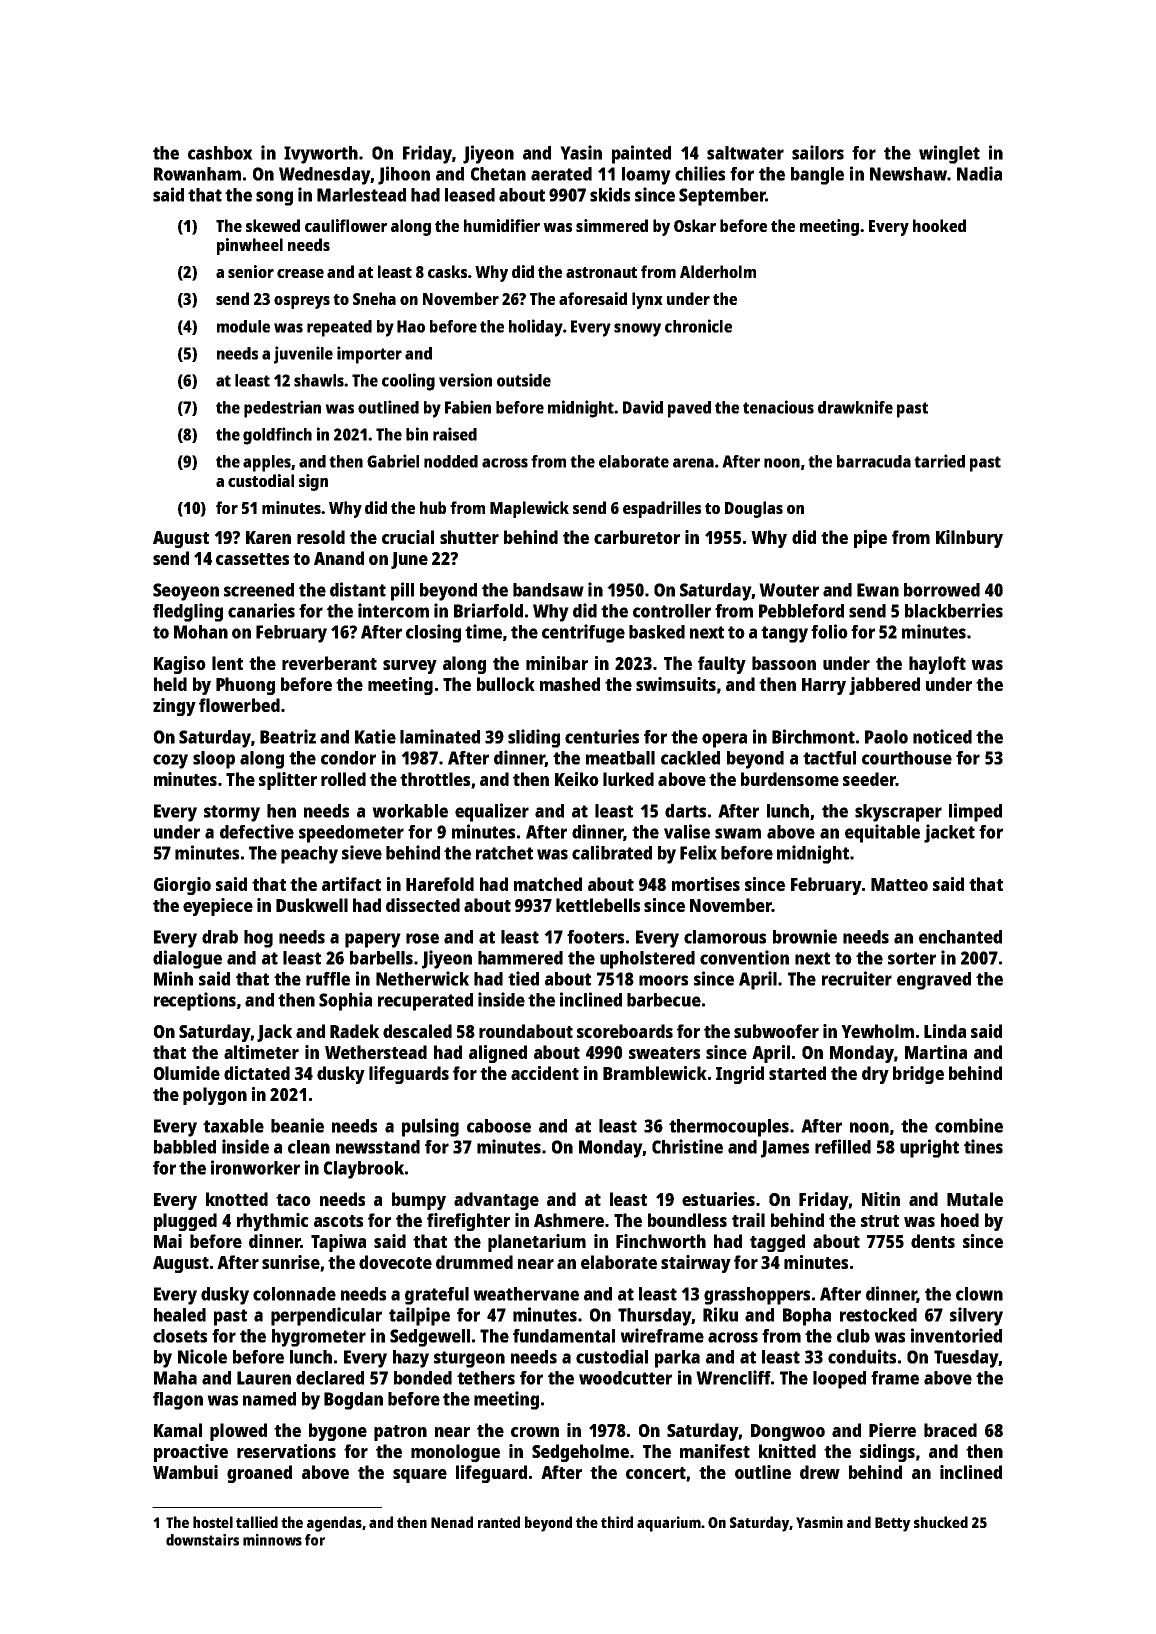 The height and width of the page is (1634, 1156). What do you see at coordinates (321, 155) in the page?
I see `Ivyworth` at bounding box center [321, 155].
